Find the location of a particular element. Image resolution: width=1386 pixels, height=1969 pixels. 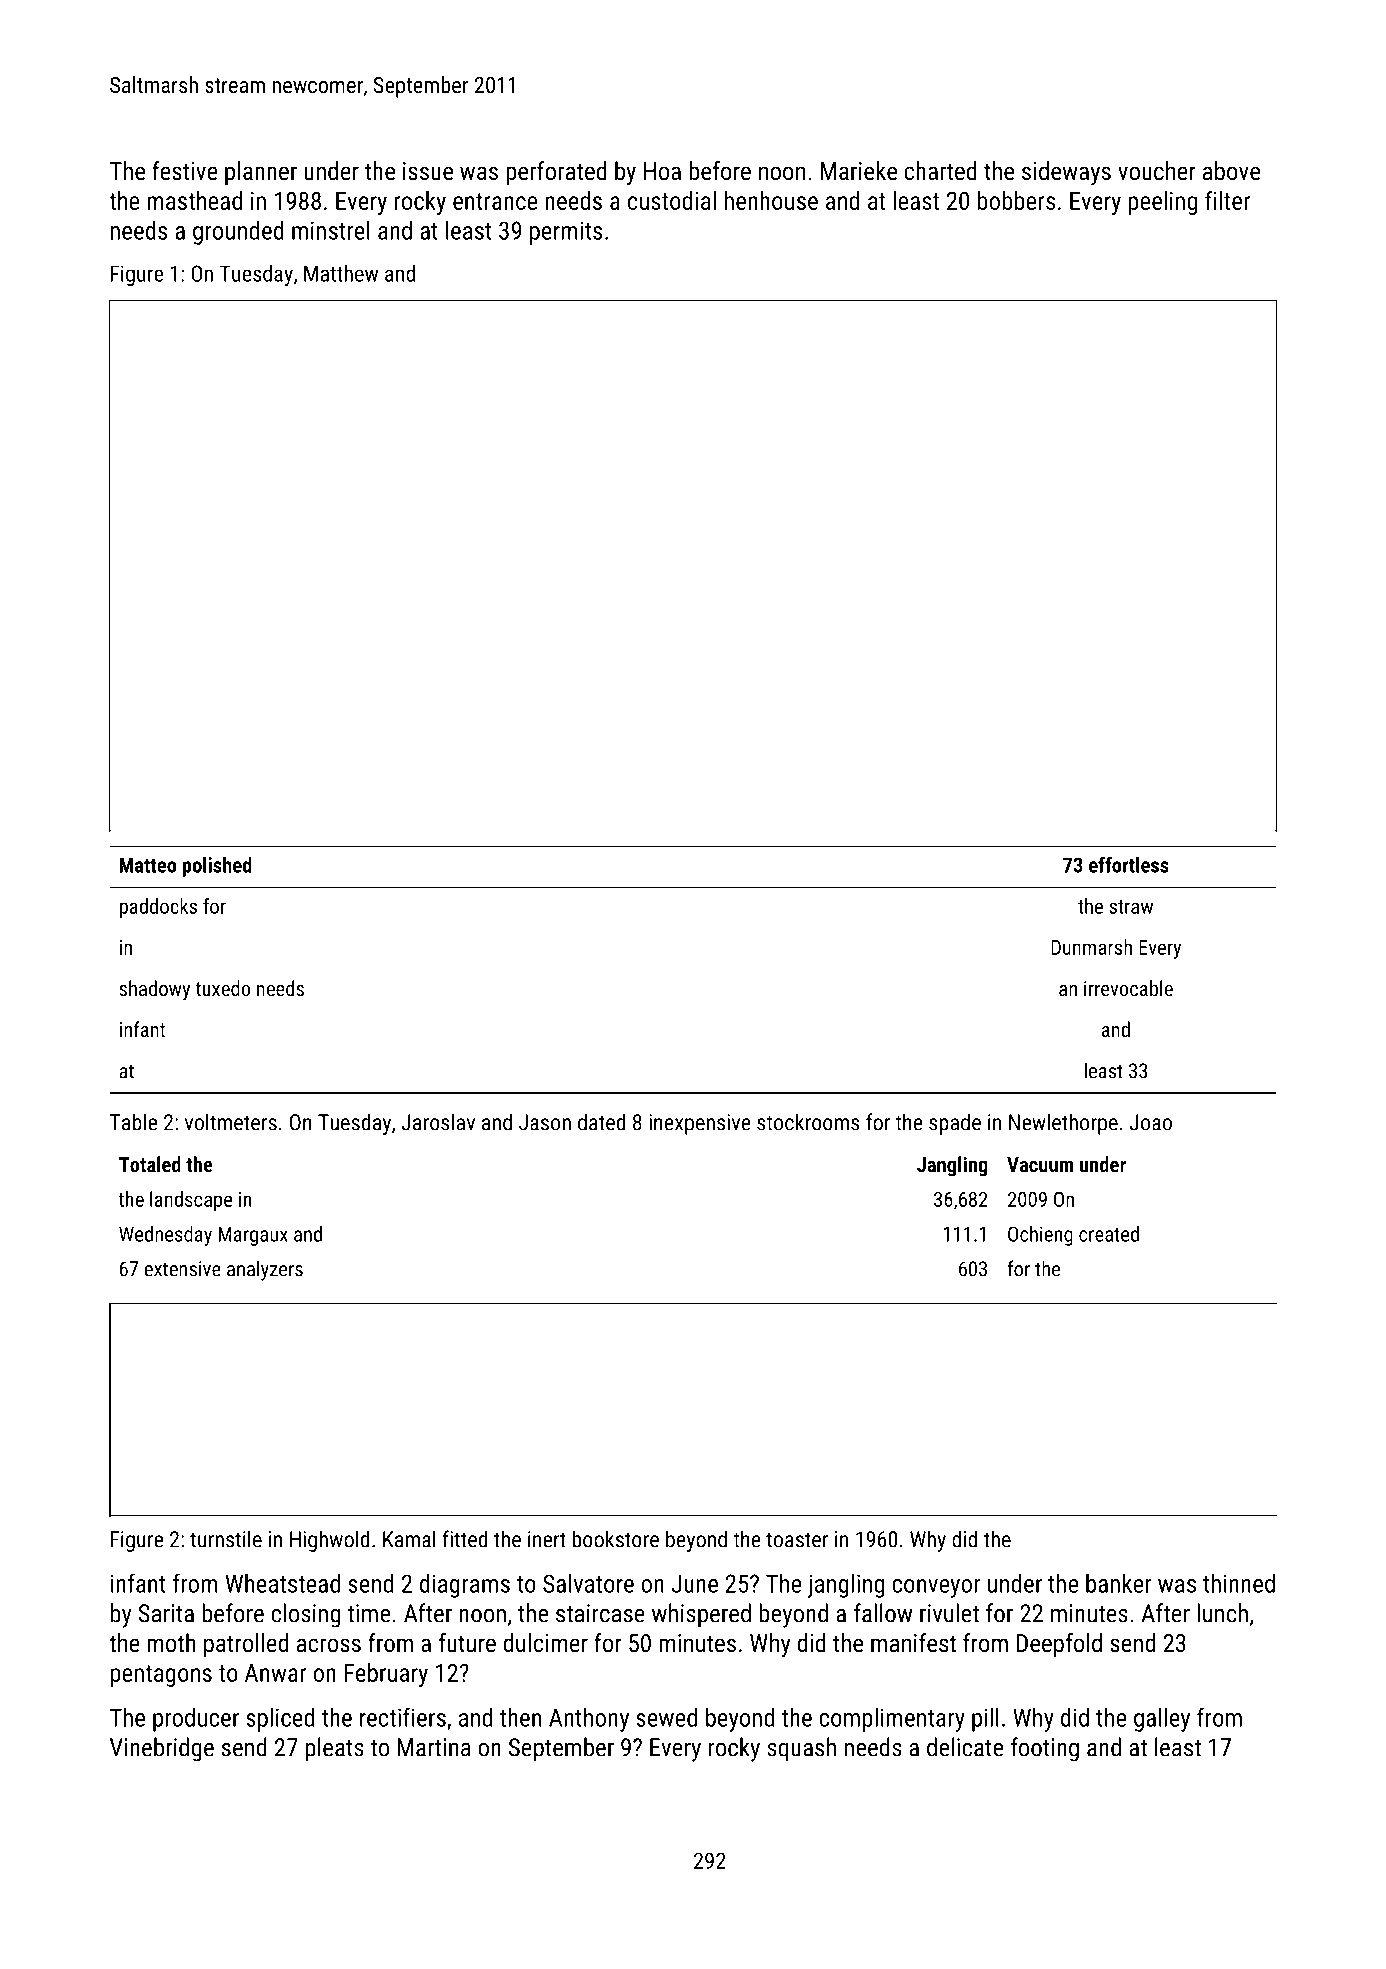

straw is located at coordinates (1131, 907).
